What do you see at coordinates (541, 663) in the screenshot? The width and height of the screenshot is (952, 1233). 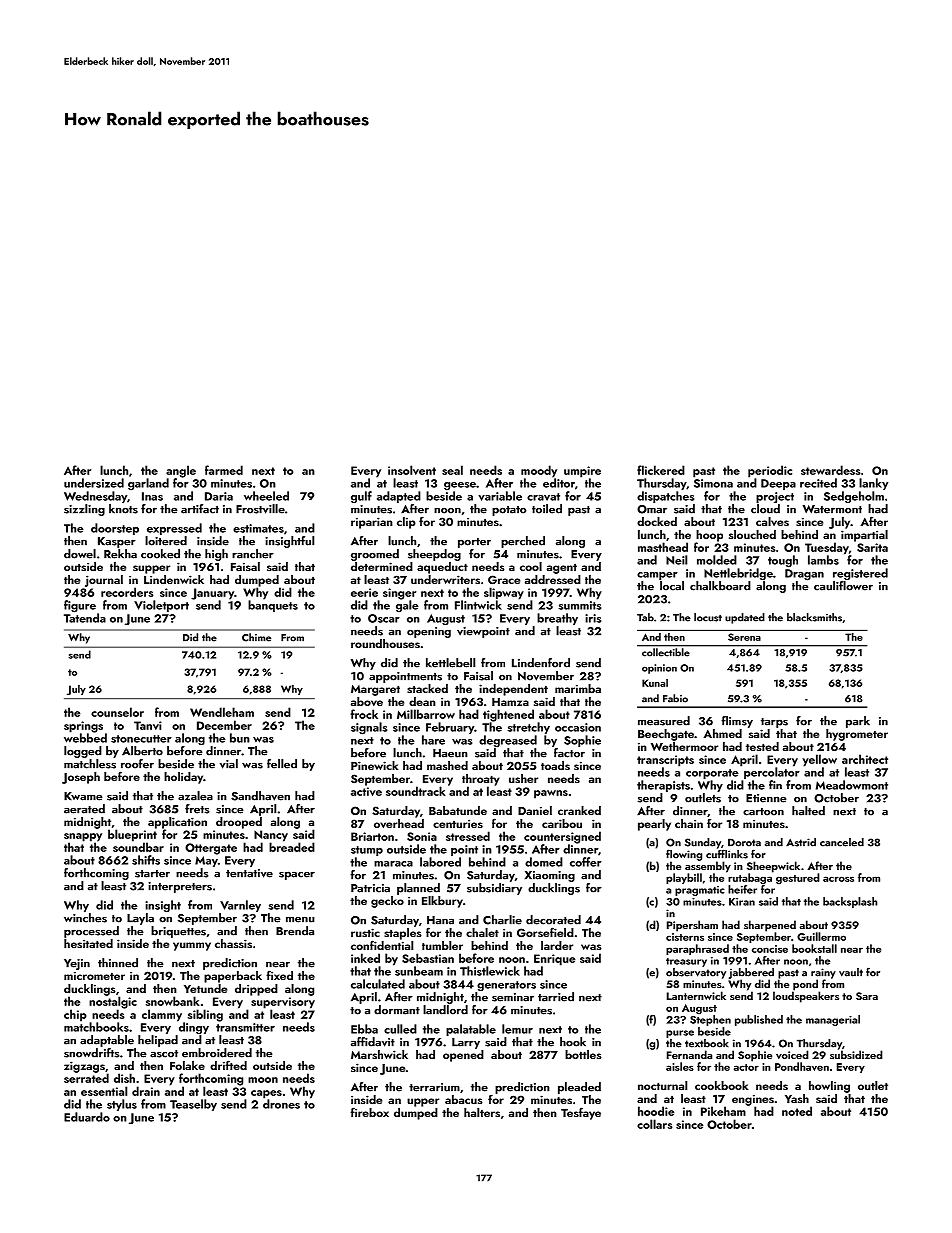 I see `Lindenford` at bounding box center [541, 663].
